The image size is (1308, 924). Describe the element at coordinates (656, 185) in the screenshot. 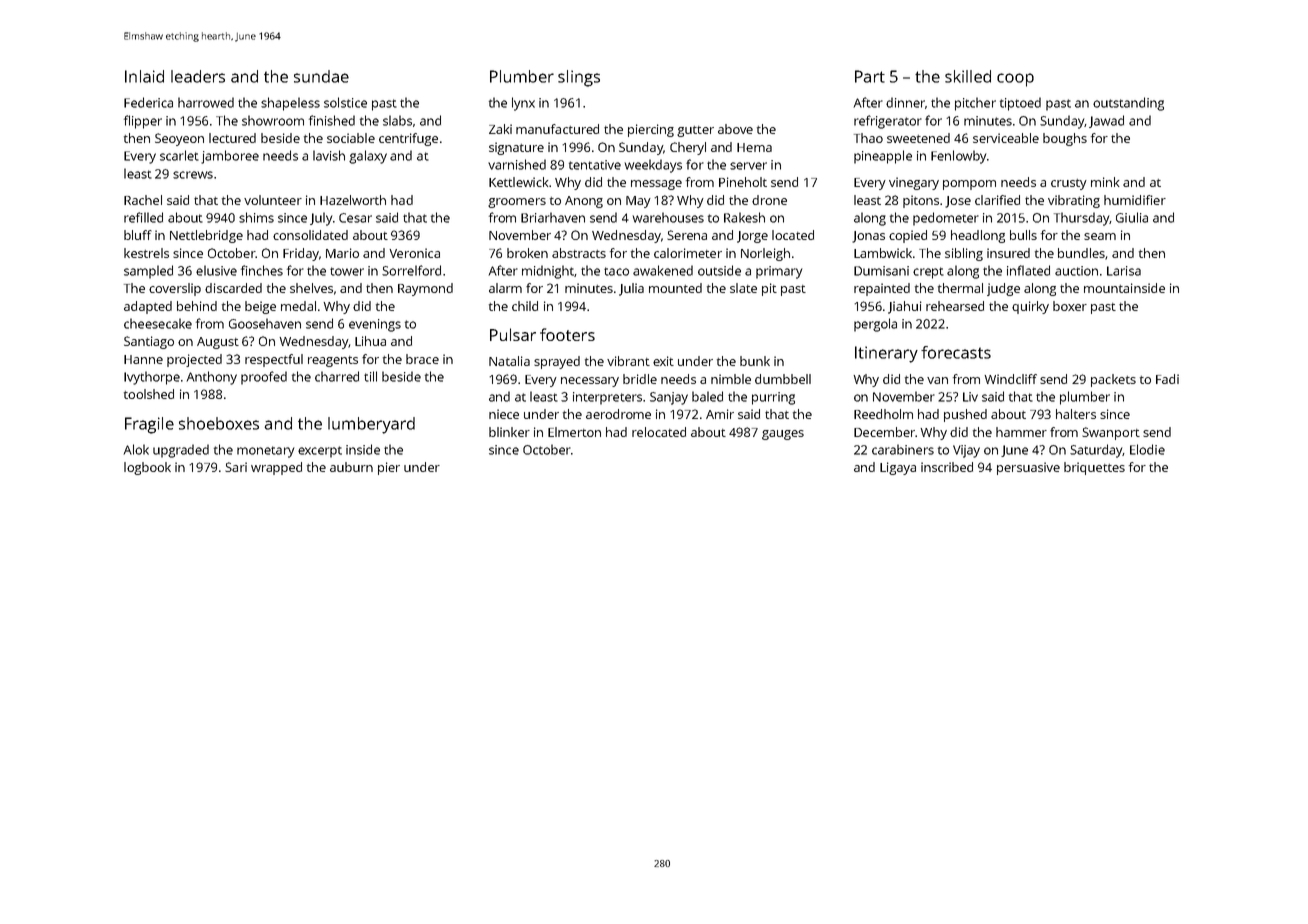

I see `message` at that location.
